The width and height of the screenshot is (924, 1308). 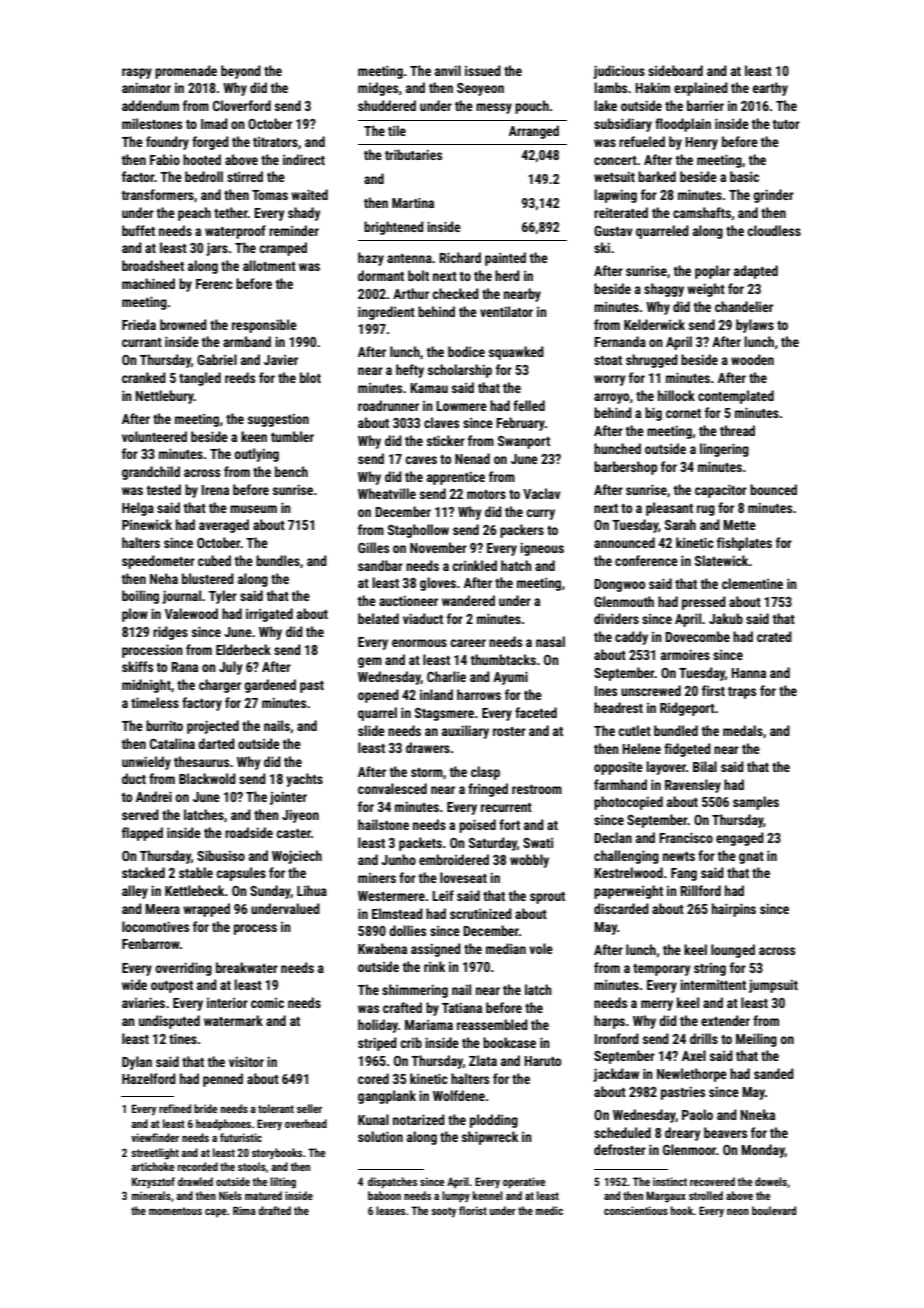 I want to click on jumpsuit, so click(x=773, y=986).
